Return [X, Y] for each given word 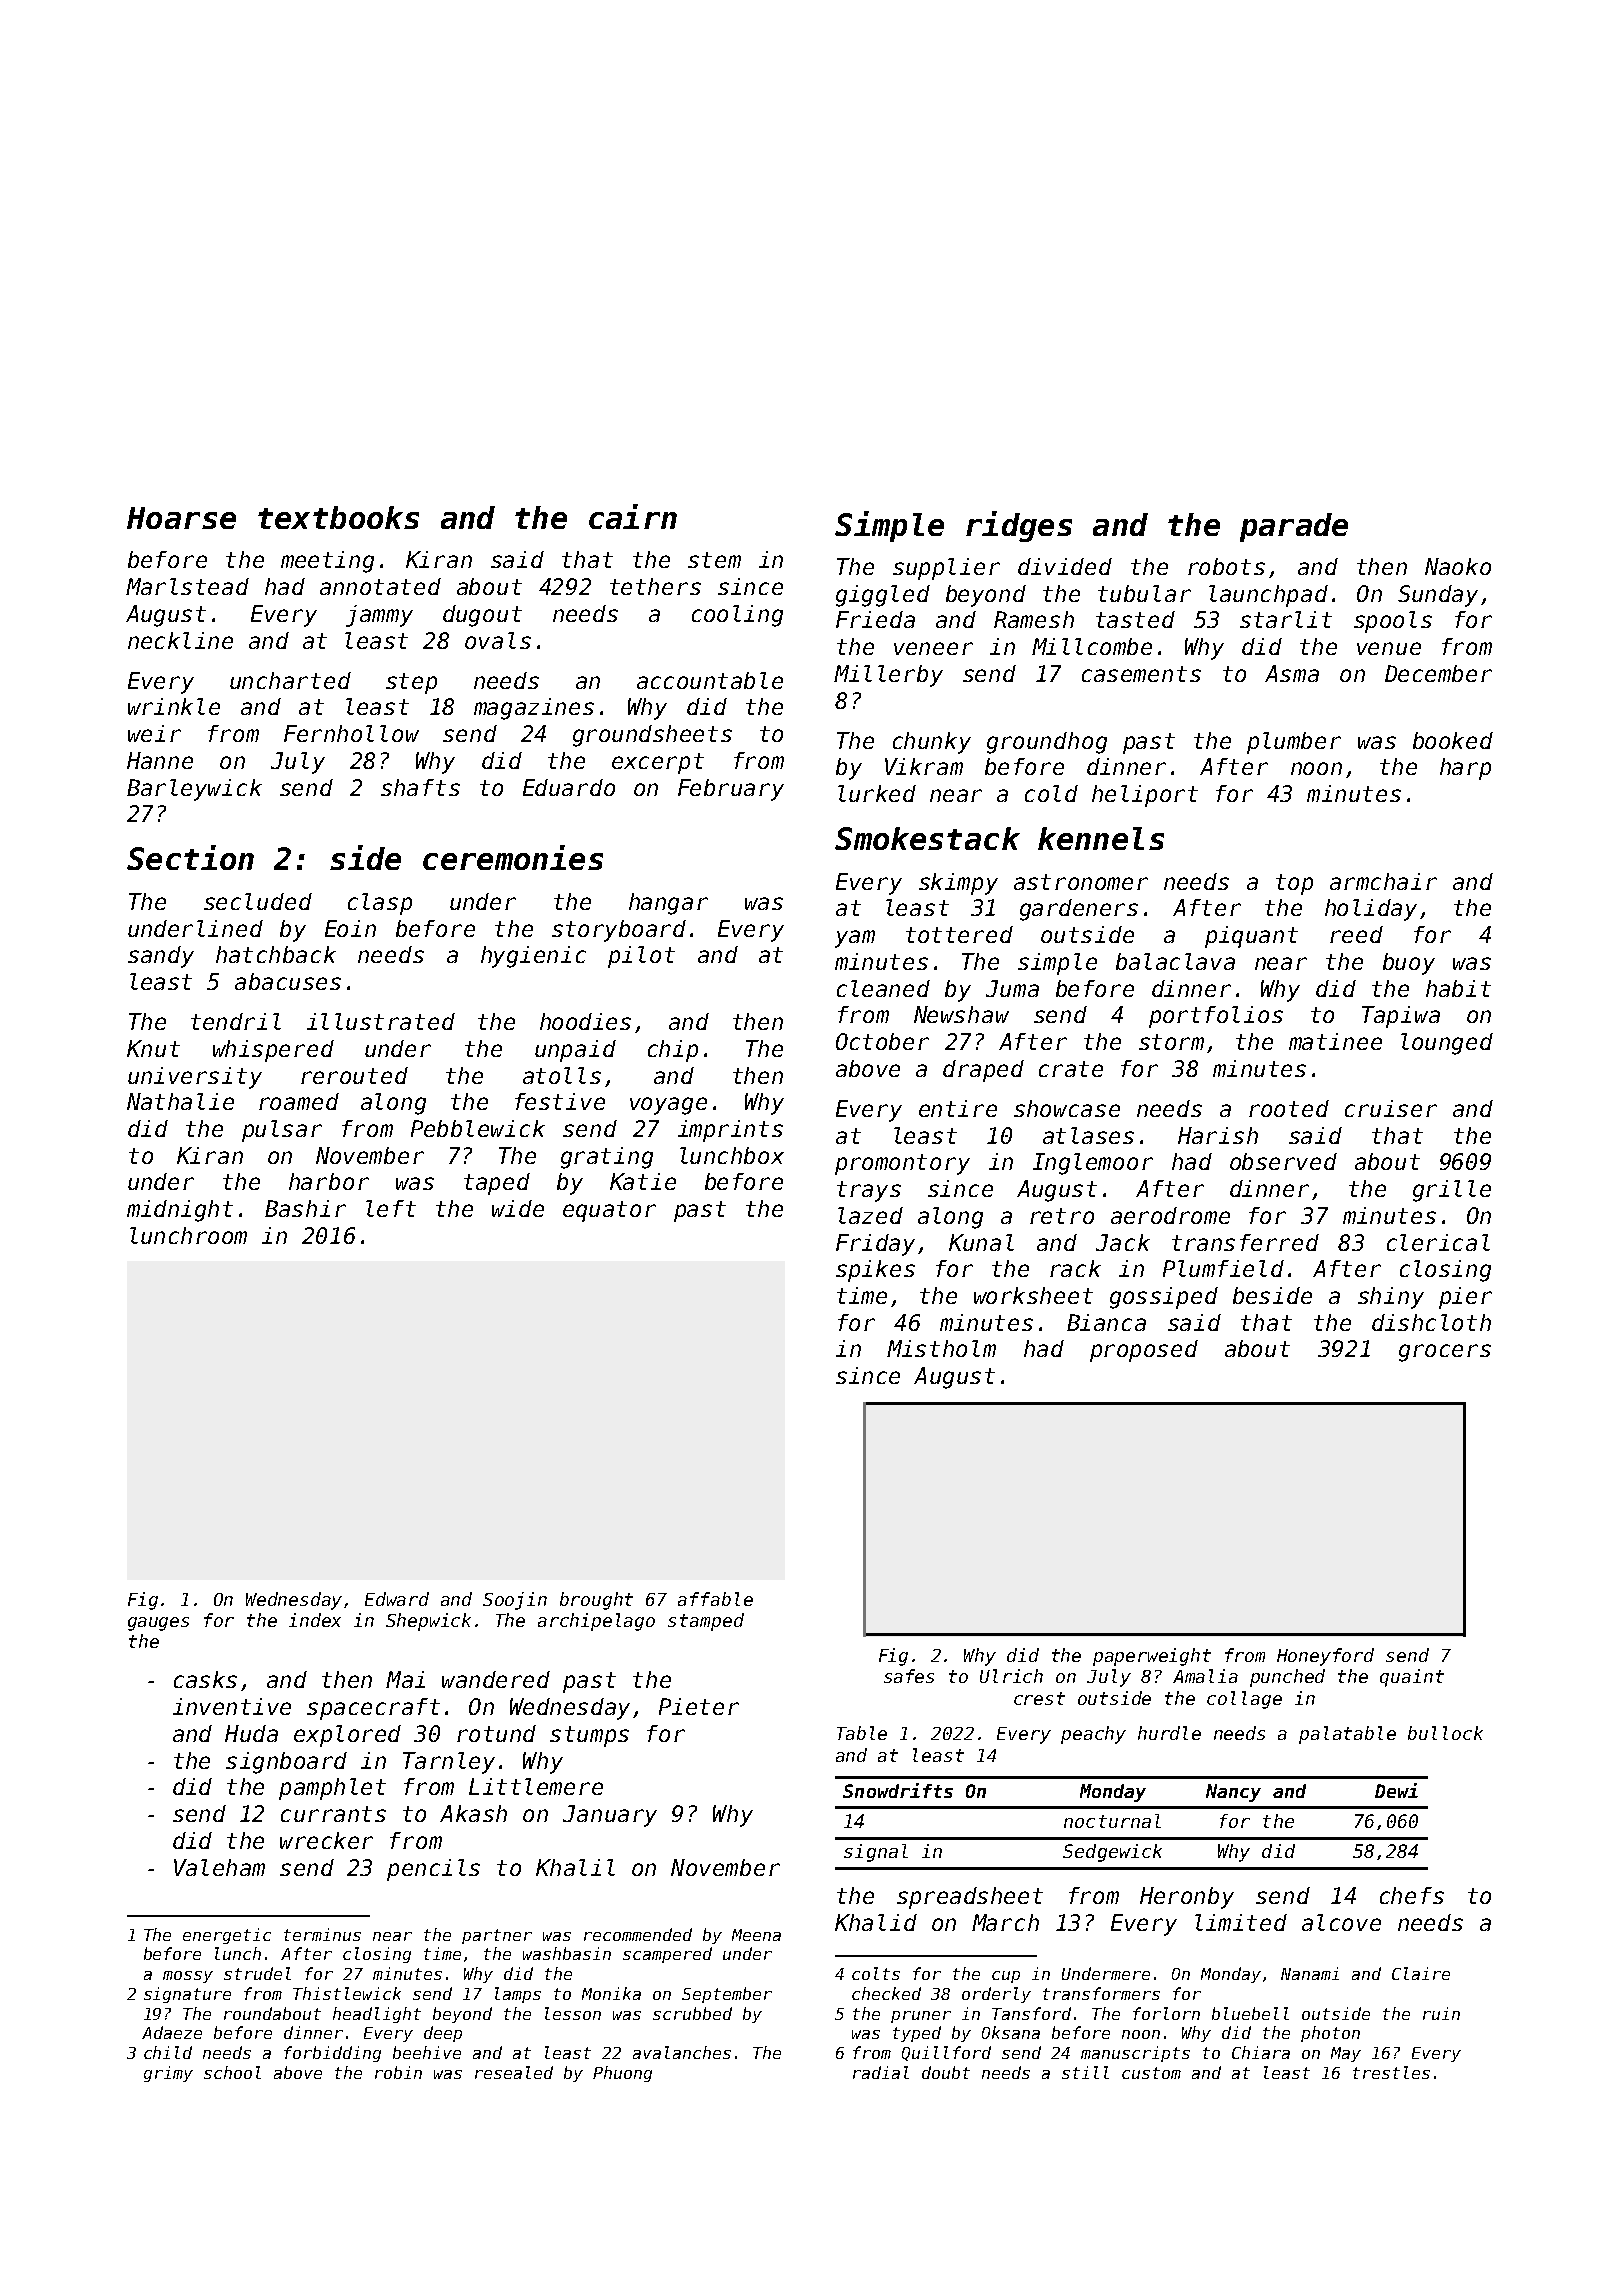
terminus [322, 1934]
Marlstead [187, 586]
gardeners [1079, 910]
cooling [737, 616]
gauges [158, 1624]
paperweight [1152, 1657]
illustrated [381, 1021]
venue [1389, 648]
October [882, 1041]
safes [909, 1676]
